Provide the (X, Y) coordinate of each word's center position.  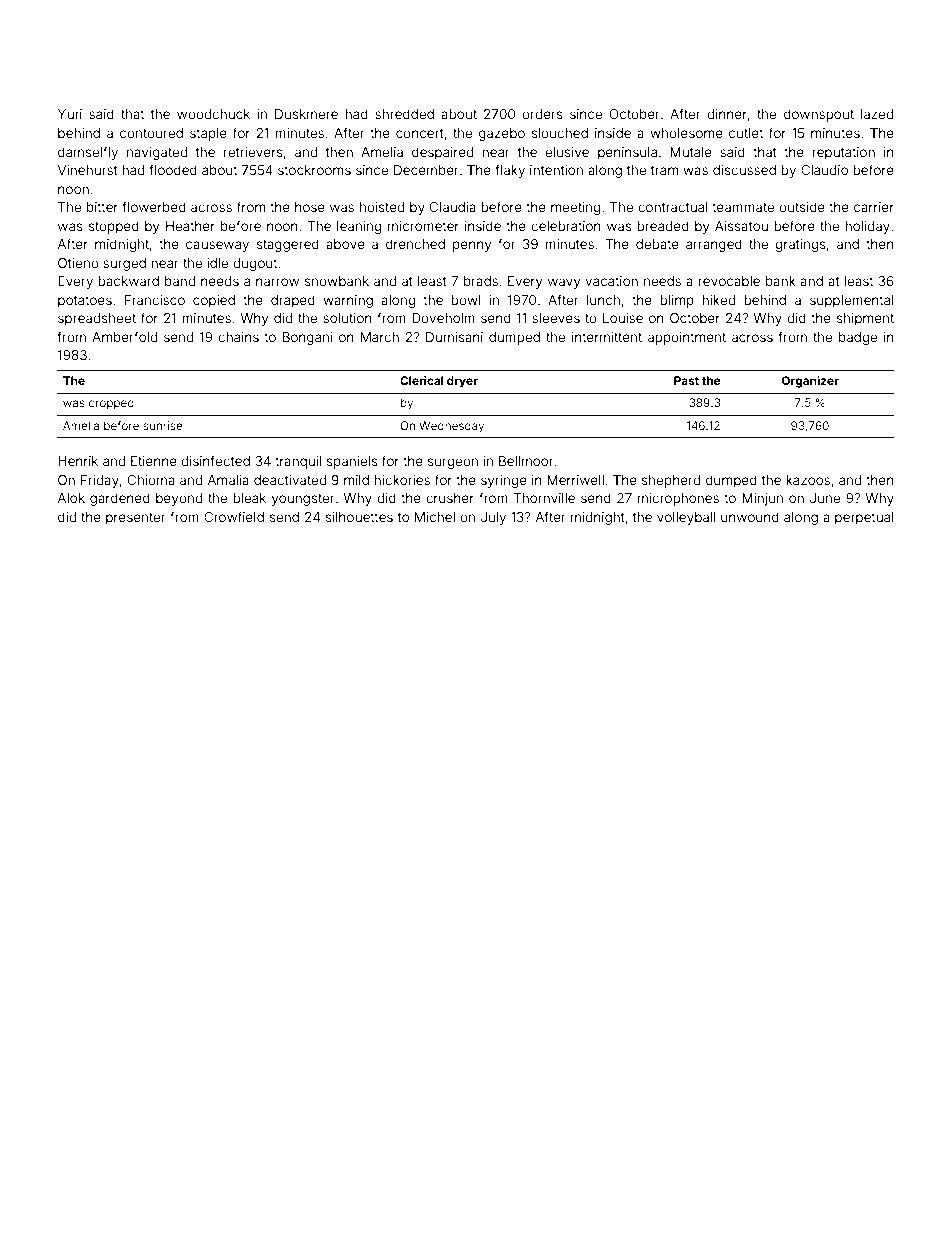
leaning (359, 227)
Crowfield (234, 516)
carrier (874, 207)
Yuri (70, 114)
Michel (435, 517)
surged (124, 264)
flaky (510, 171)
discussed (744, 170)
